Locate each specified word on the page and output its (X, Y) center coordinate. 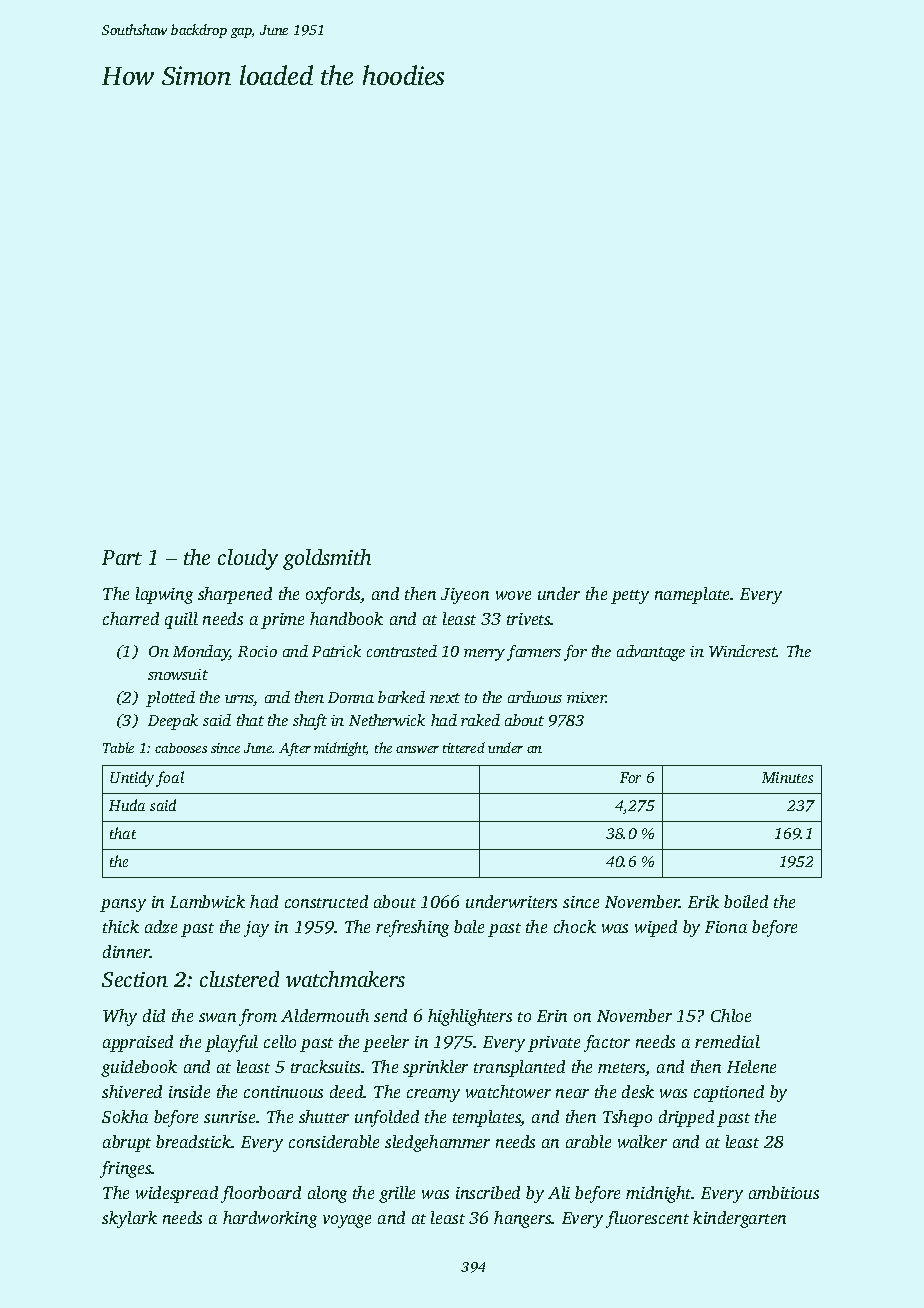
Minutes (787, 777)
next (445, 698)
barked (401, 697)
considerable (334, 1141)
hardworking (270, 1219)
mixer (586, 697)
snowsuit (178, 674)
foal (170, 779)
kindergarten (739, 1219)
